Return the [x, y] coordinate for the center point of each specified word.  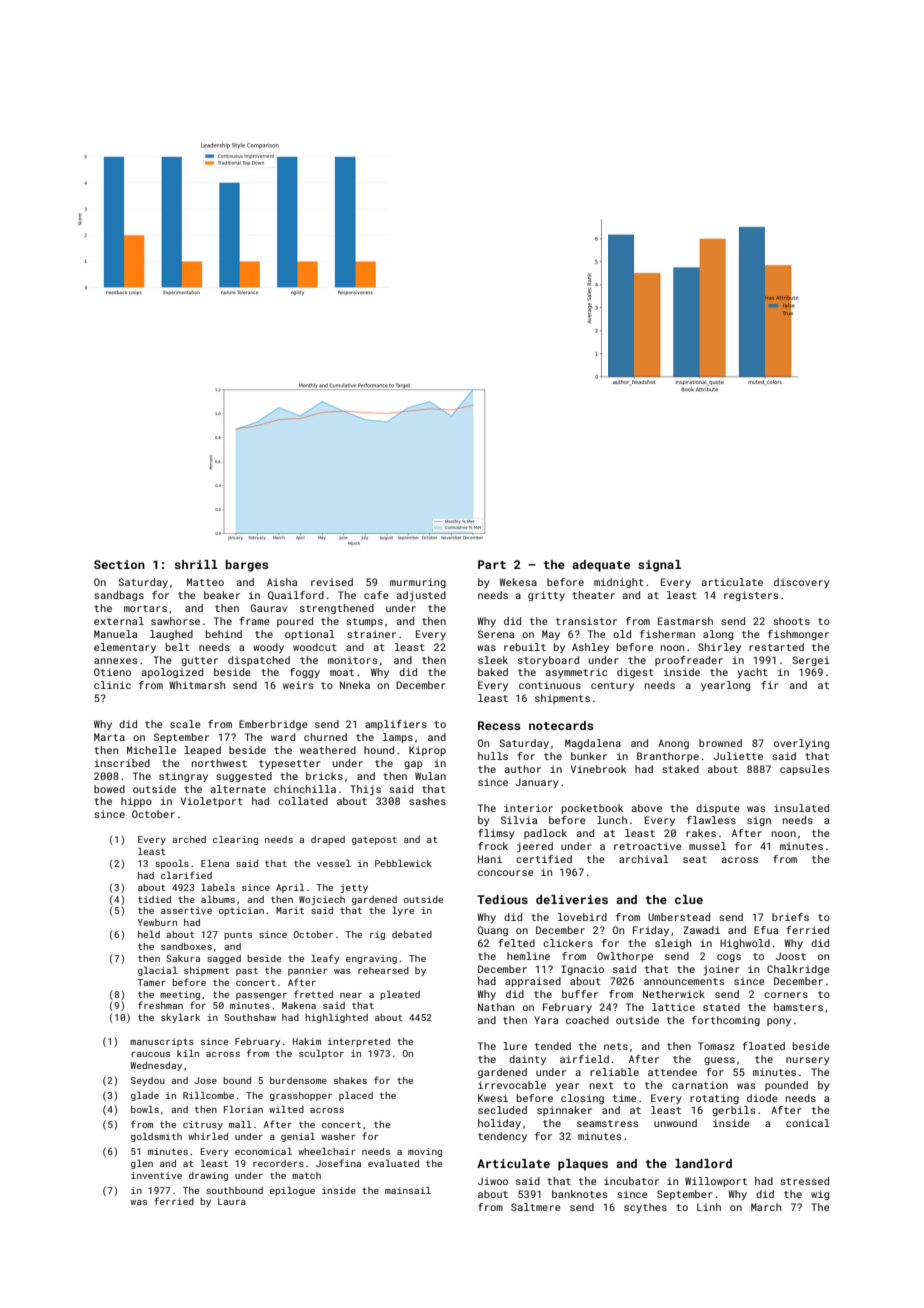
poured [295, 622]
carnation [700, 1085]
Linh [709, 1207]
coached [587, 1020]
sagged [224, 959]
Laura [232, 1201]
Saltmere [536, 1207]
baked [493, 672]
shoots [791, 621]
